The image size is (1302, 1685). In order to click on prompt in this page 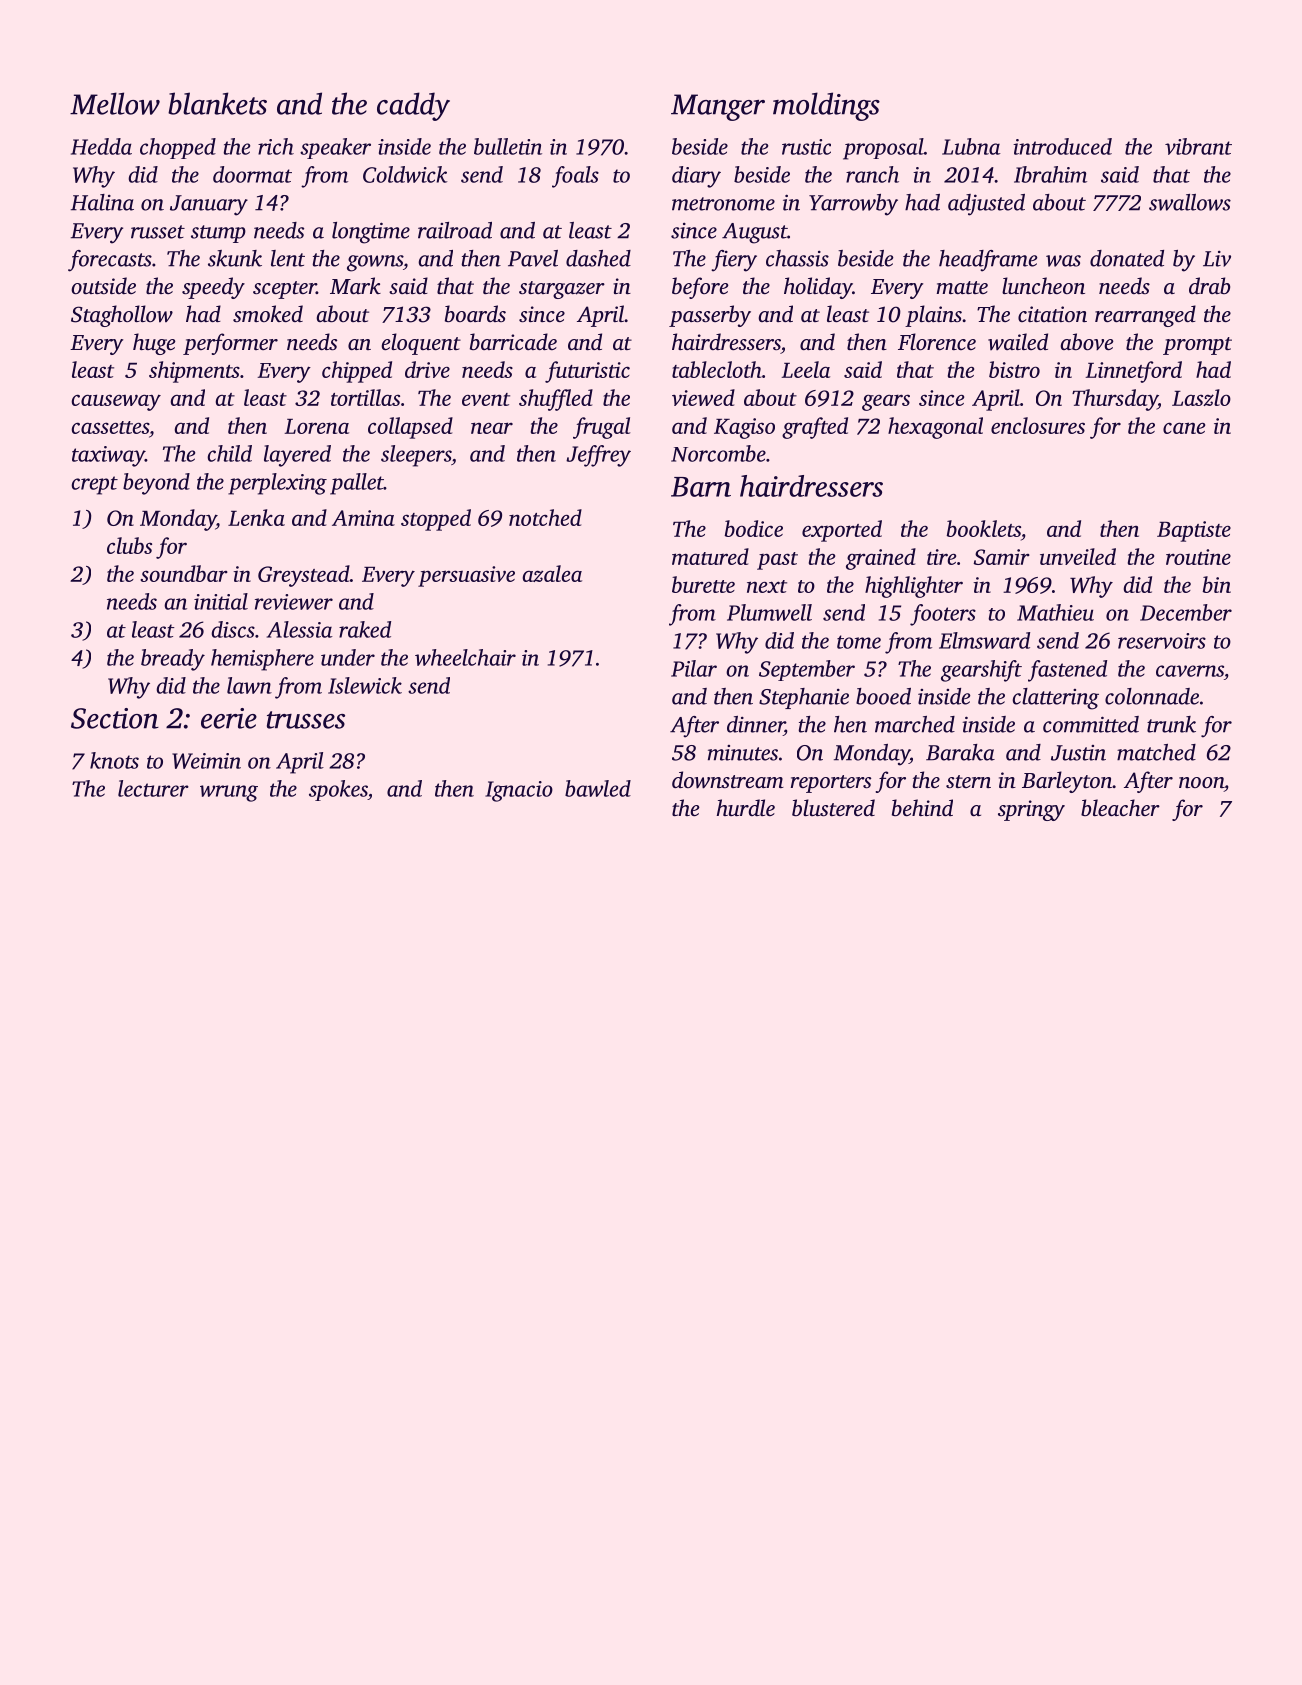, I will do `click(1197, 346)`.
